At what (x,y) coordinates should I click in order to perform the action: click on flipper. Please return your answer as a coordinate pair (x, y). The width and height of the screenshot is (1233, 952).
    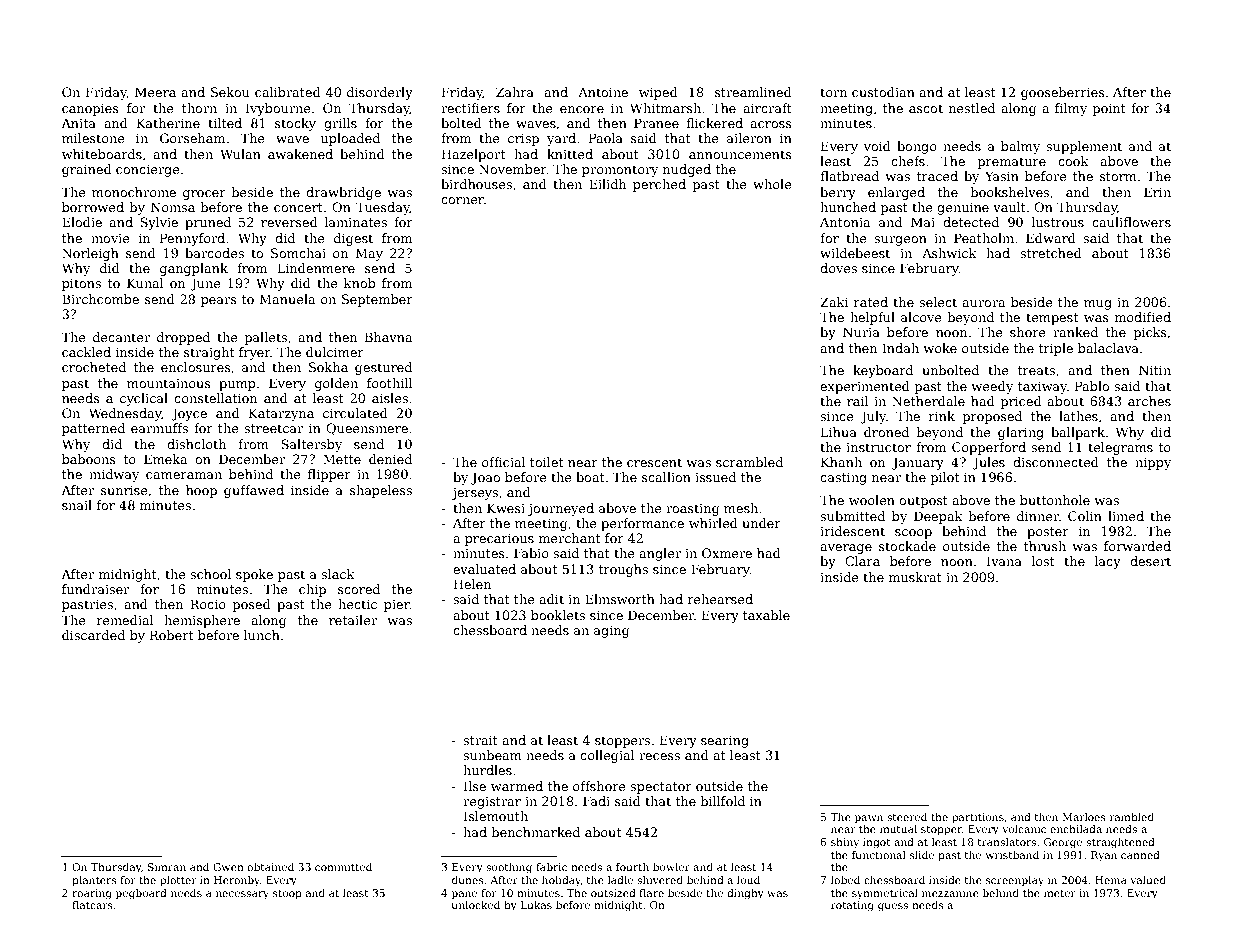
    Looking at the image, I should click on (329, 475).
